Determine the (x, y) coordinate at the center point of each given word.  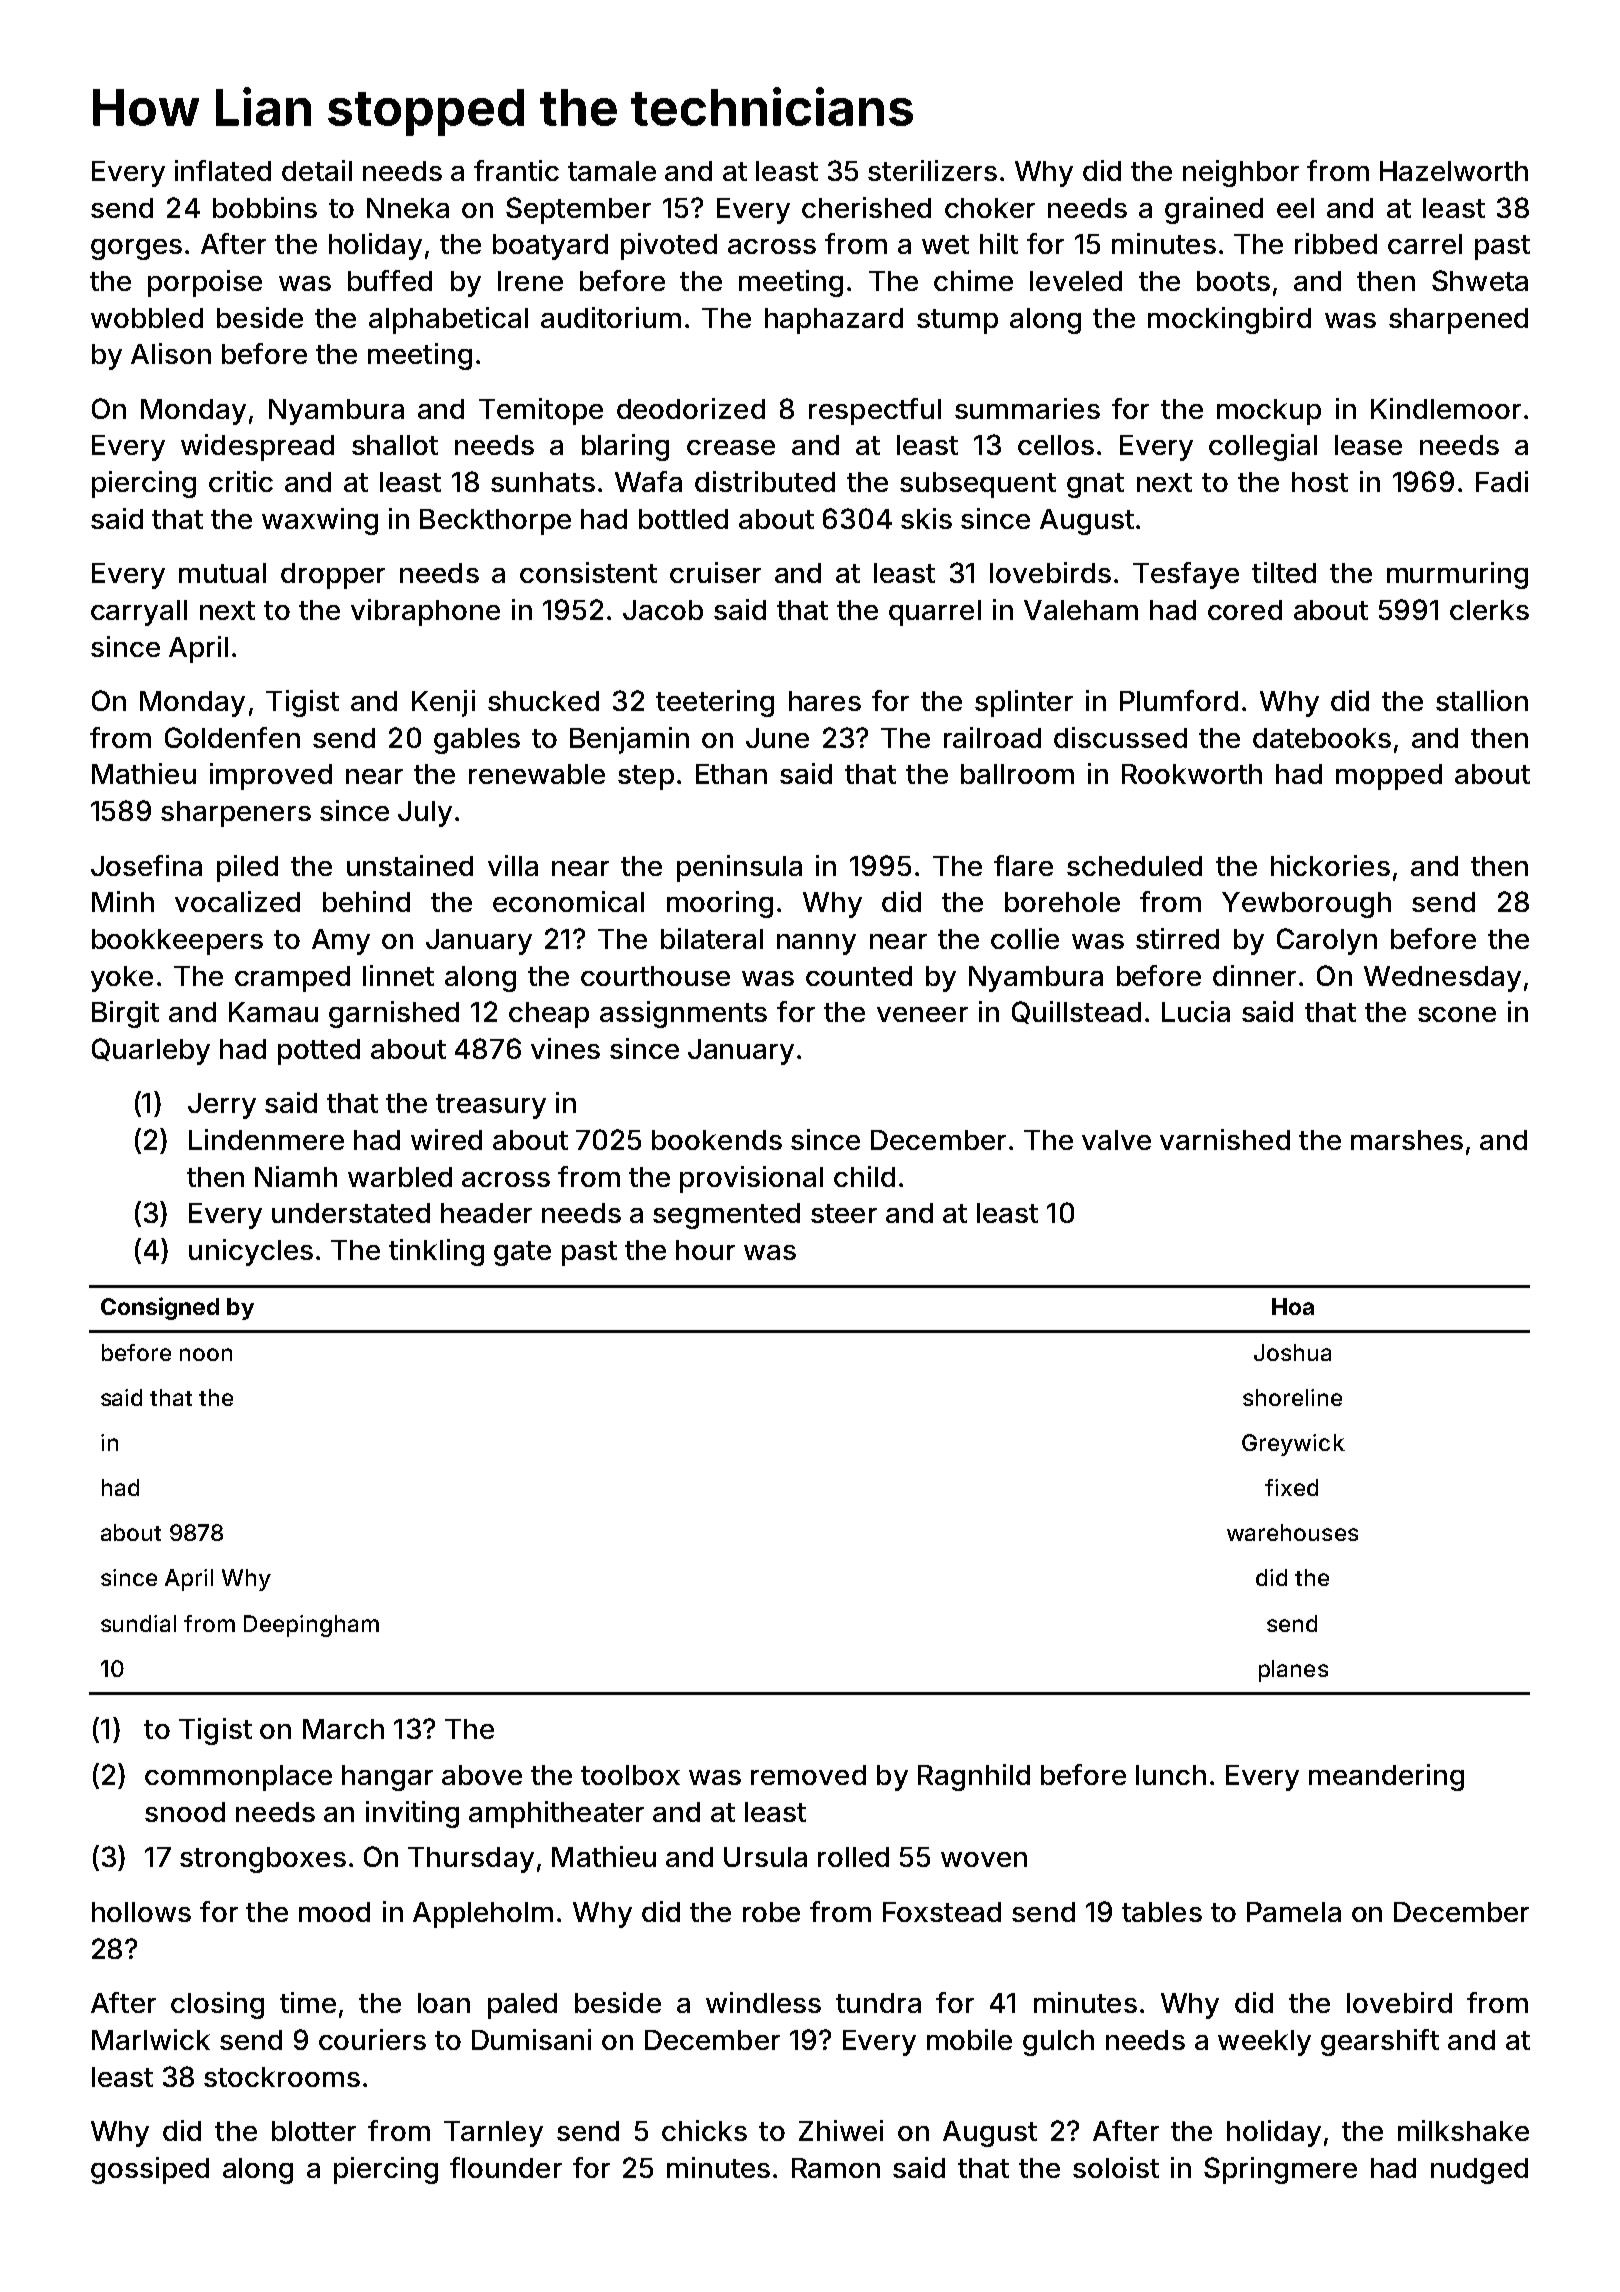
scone (1457, 1014)
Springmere (1280, 2170)
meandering (1386, 1777)
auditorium (611, 317)
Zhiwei (841, 2130)
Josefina (146, 865)
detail (317, 170)
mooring (720, 904)
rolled (853, 1857)
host (1320, 482)
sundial (138, 1623)
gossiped (150, 2170)
